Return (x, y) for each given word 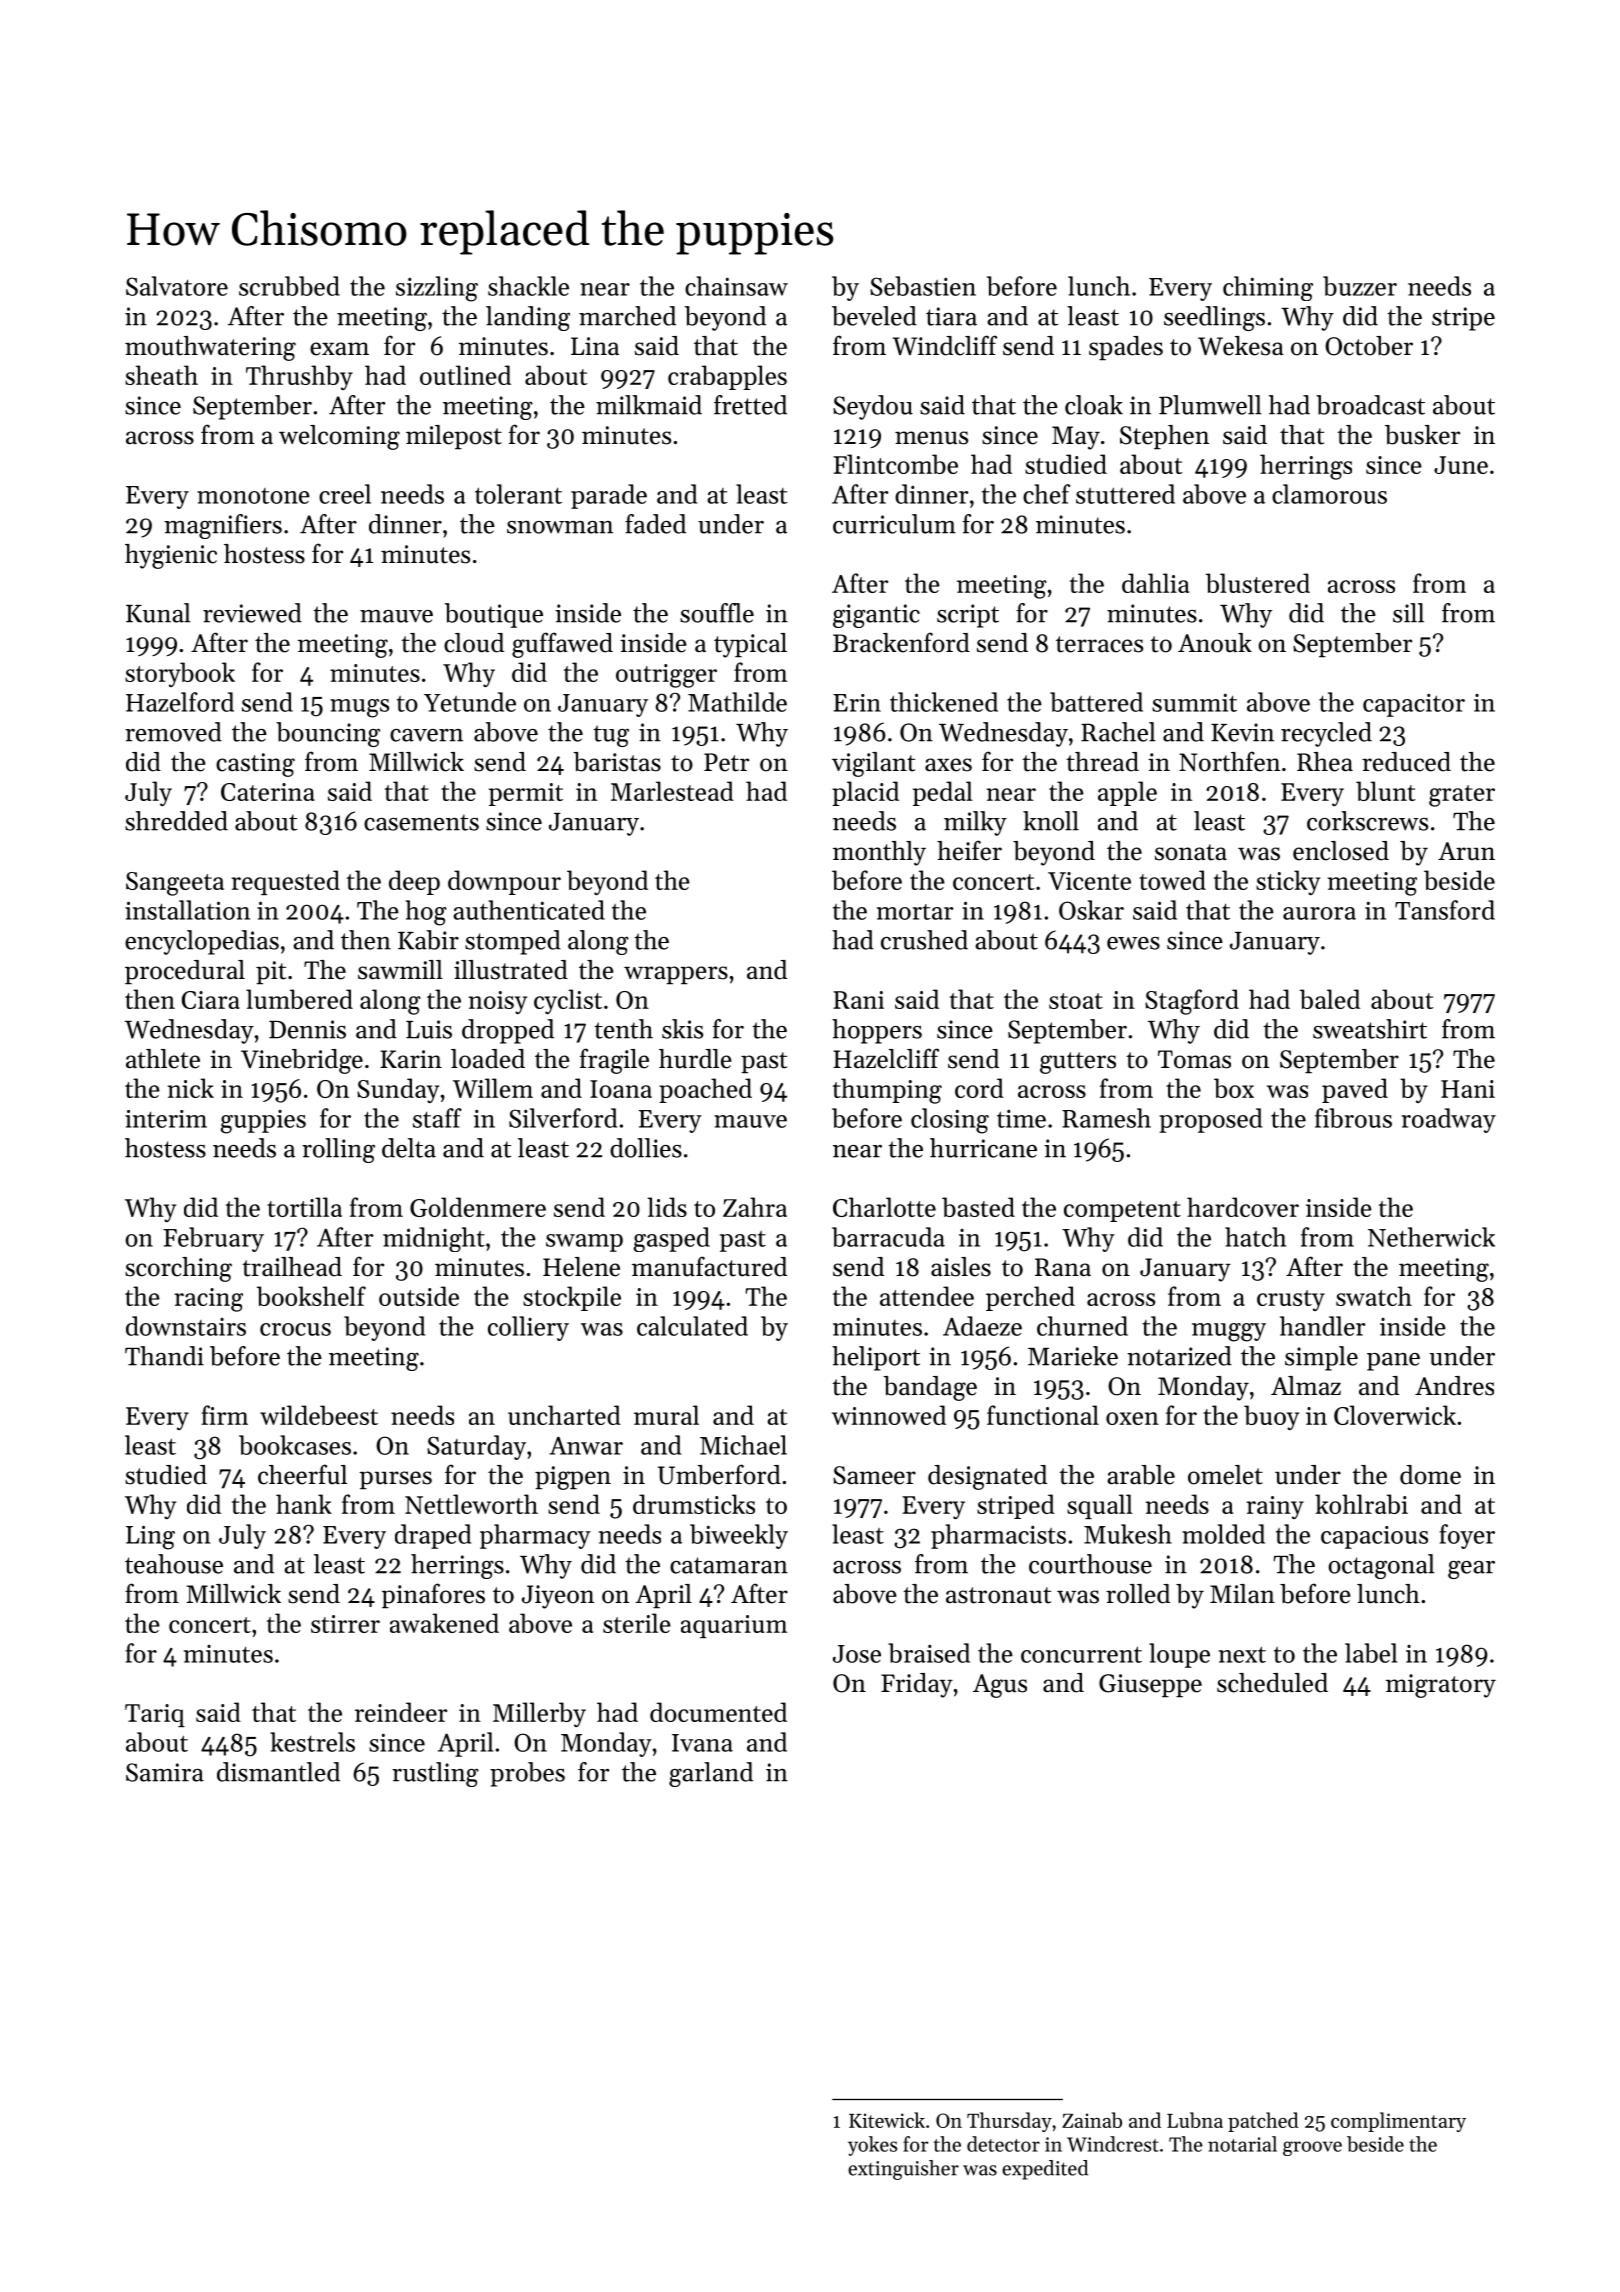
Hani (1468, 1089)
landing (528, 318)
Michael (743, 1445)
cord (979, 1088)
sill (1408, 613)
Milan (1242, 1593)
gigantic (876, 616)
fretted (750, 405)
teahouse (174, 1564)
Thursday (1009, 2122)
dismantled (278, 1772)
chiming (1268, 288)
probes (527, 1774)
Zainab (1092, 2120)
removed (173, 732)
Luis (429, 1029)
